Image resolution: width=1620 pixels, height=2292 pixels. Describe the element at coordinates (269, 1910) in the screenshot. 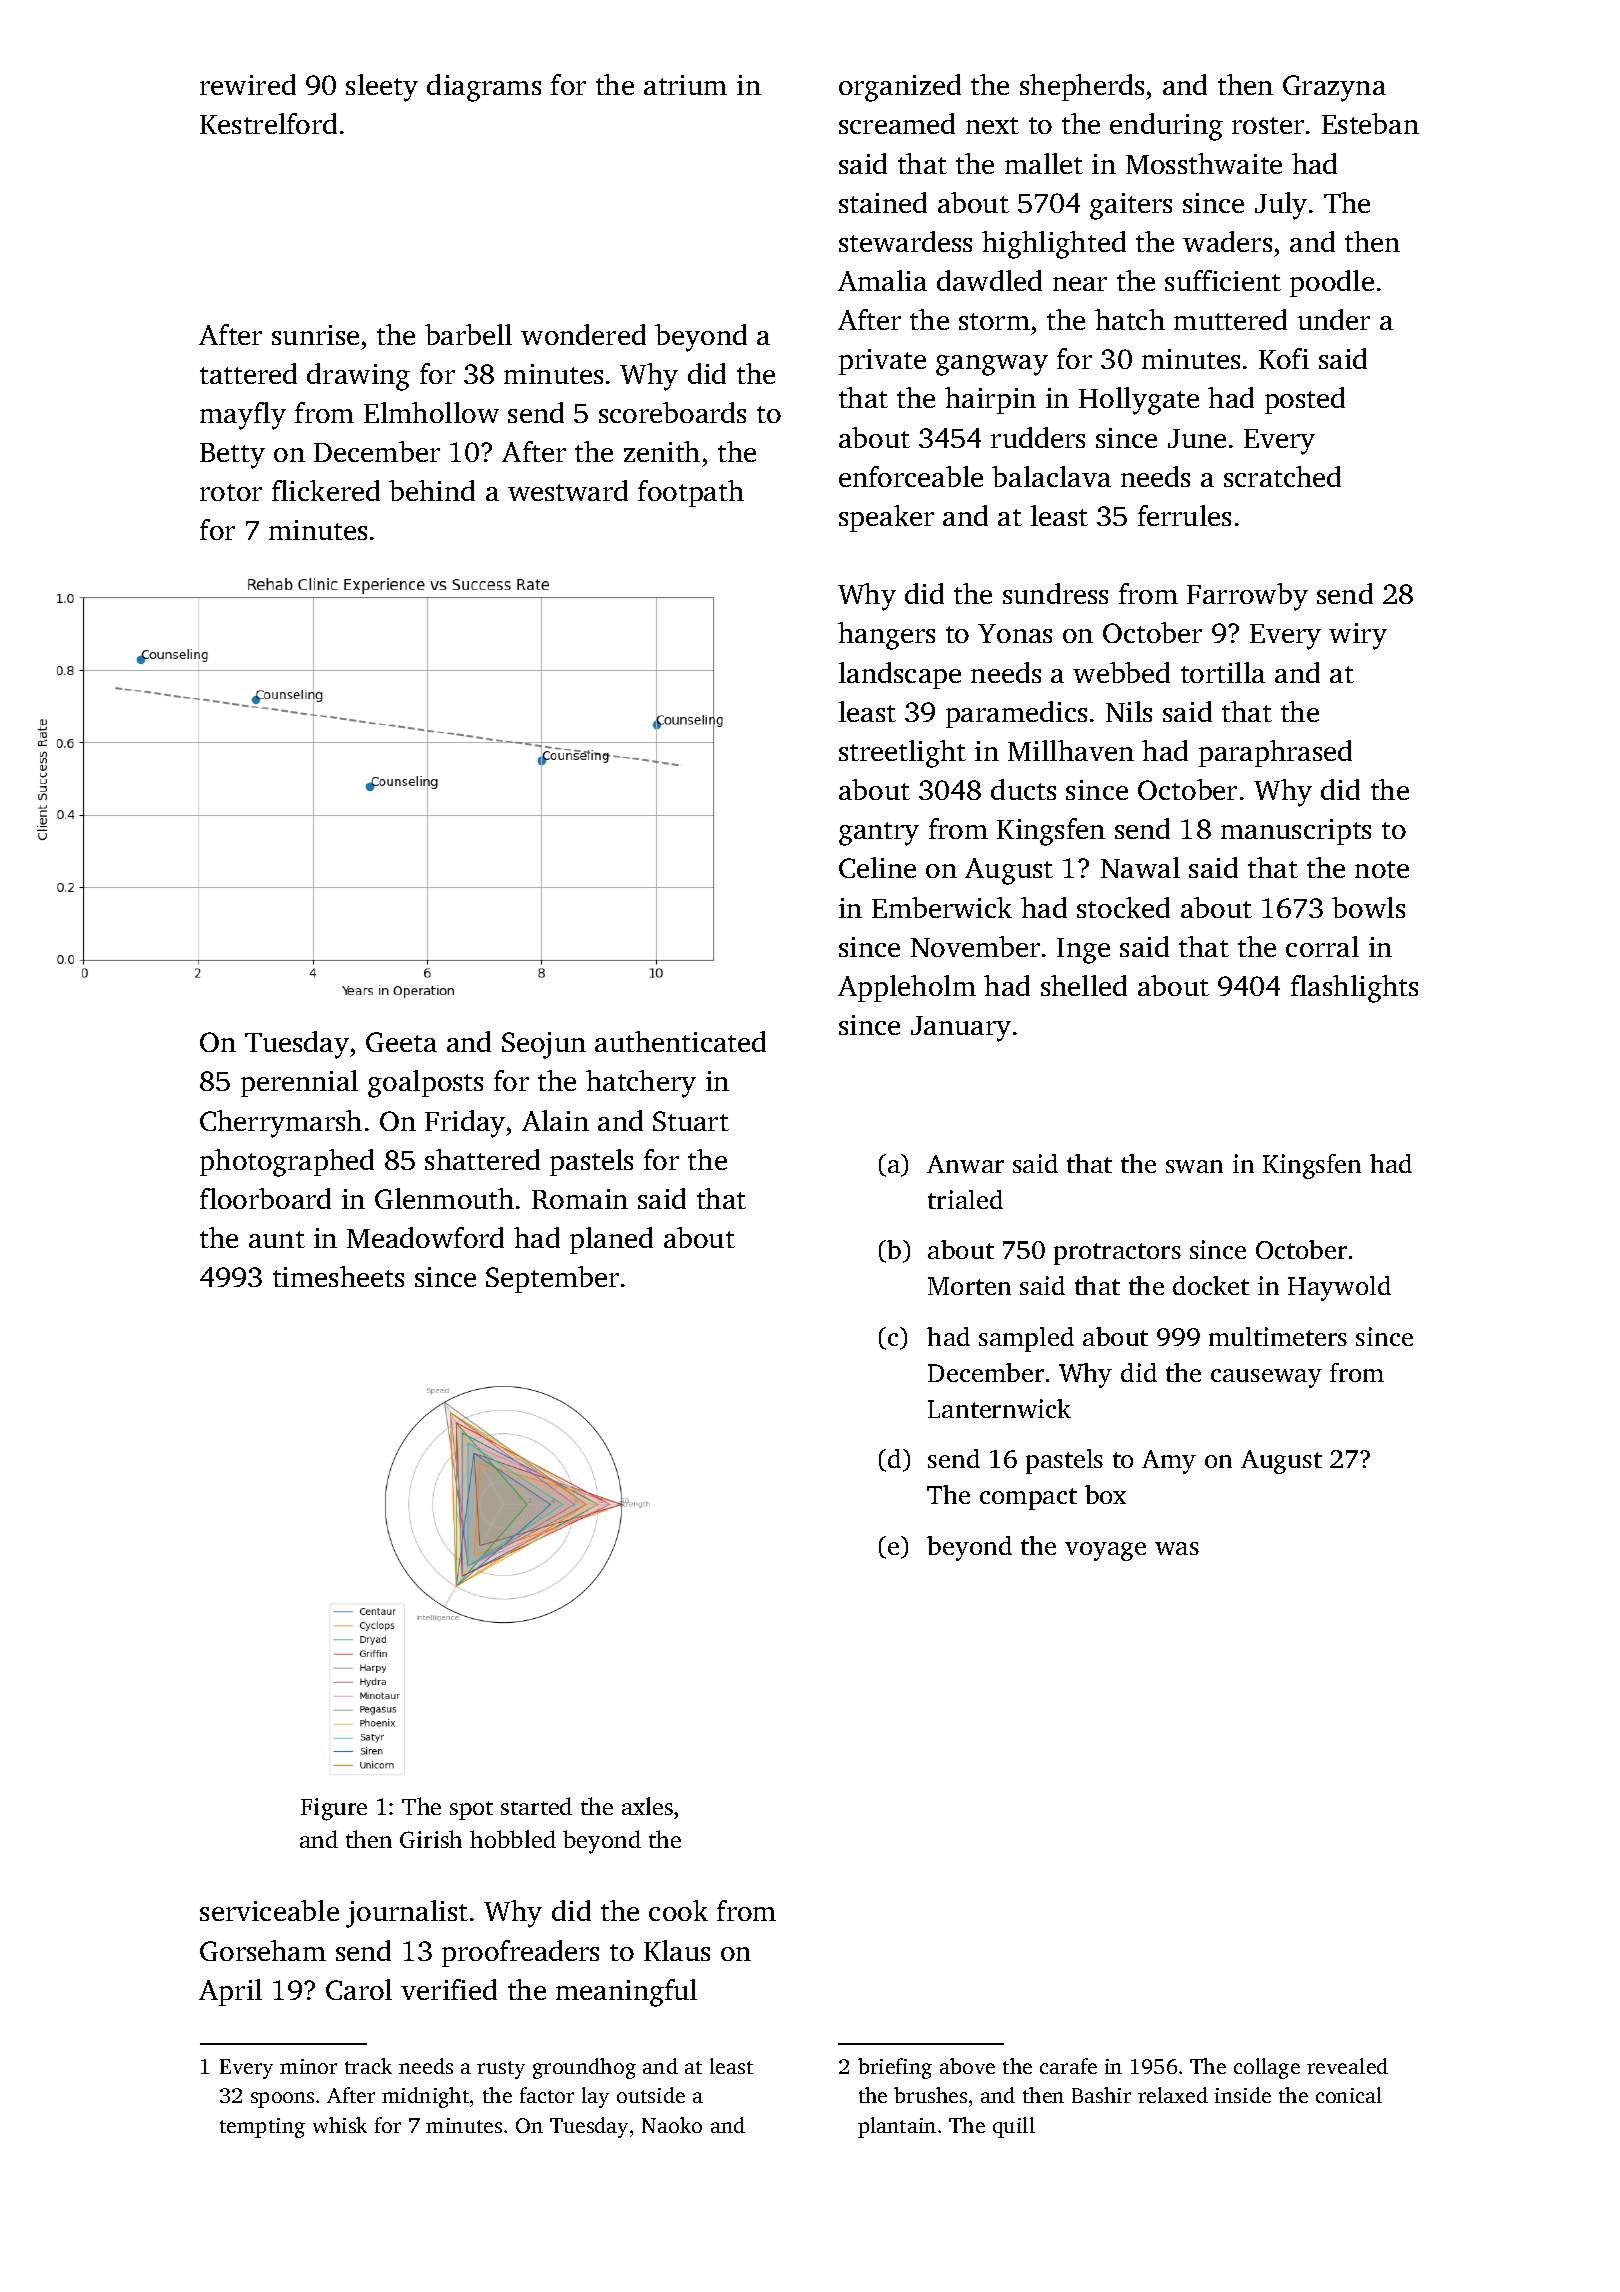

I see `serviceable` at that location.
